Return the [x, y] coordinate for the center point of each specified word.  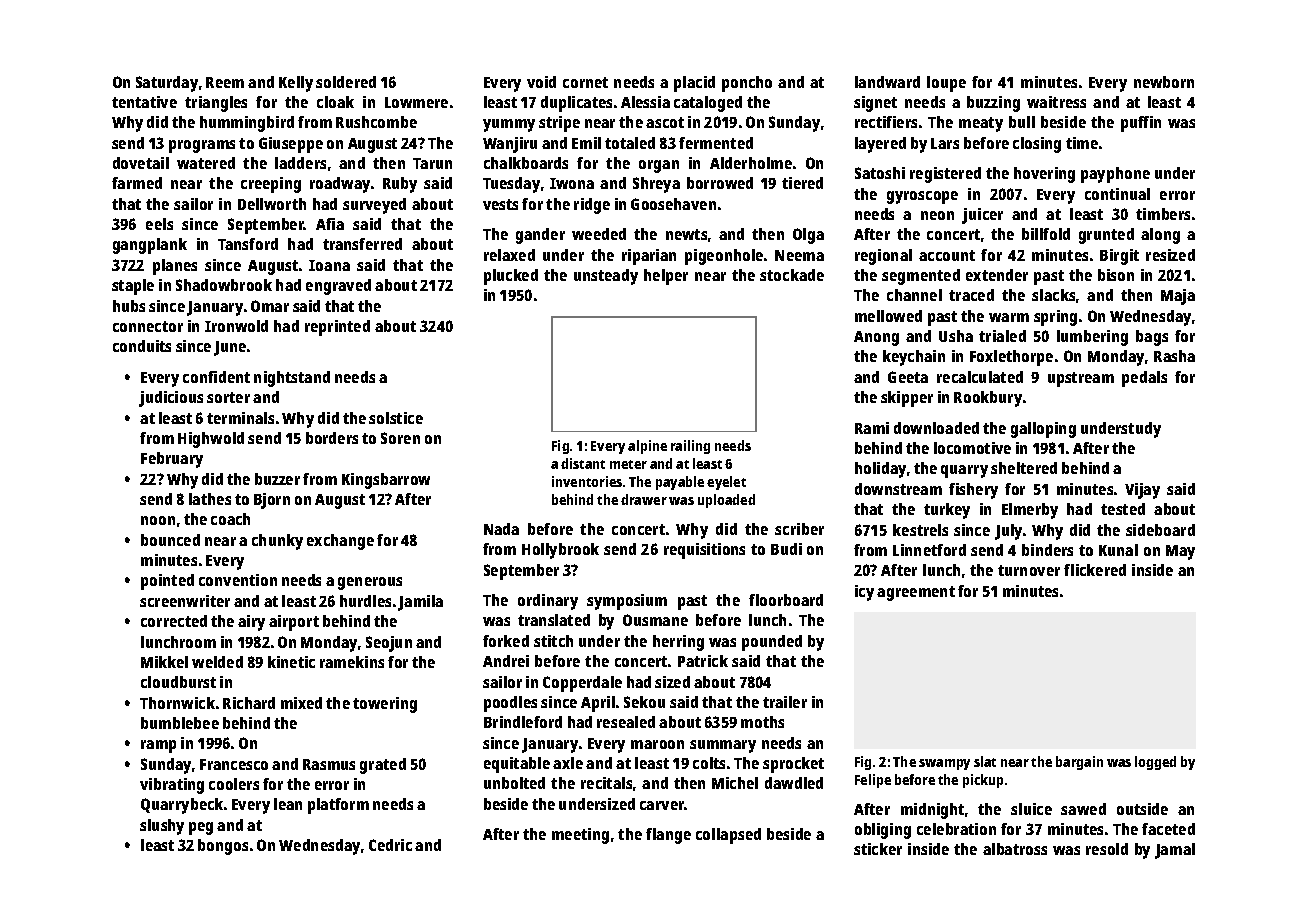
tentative [144, 102]
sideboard [1160, 530]
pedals [1144, 379]
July [1008, 532]
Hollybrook [560, 551]
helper [666, 277]
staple [133, 287]
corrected [174, 621]
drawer [644, 499]
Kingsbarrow [386, 481]
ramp [158, 746]
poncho [747, 84]
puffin [1141, 124]
